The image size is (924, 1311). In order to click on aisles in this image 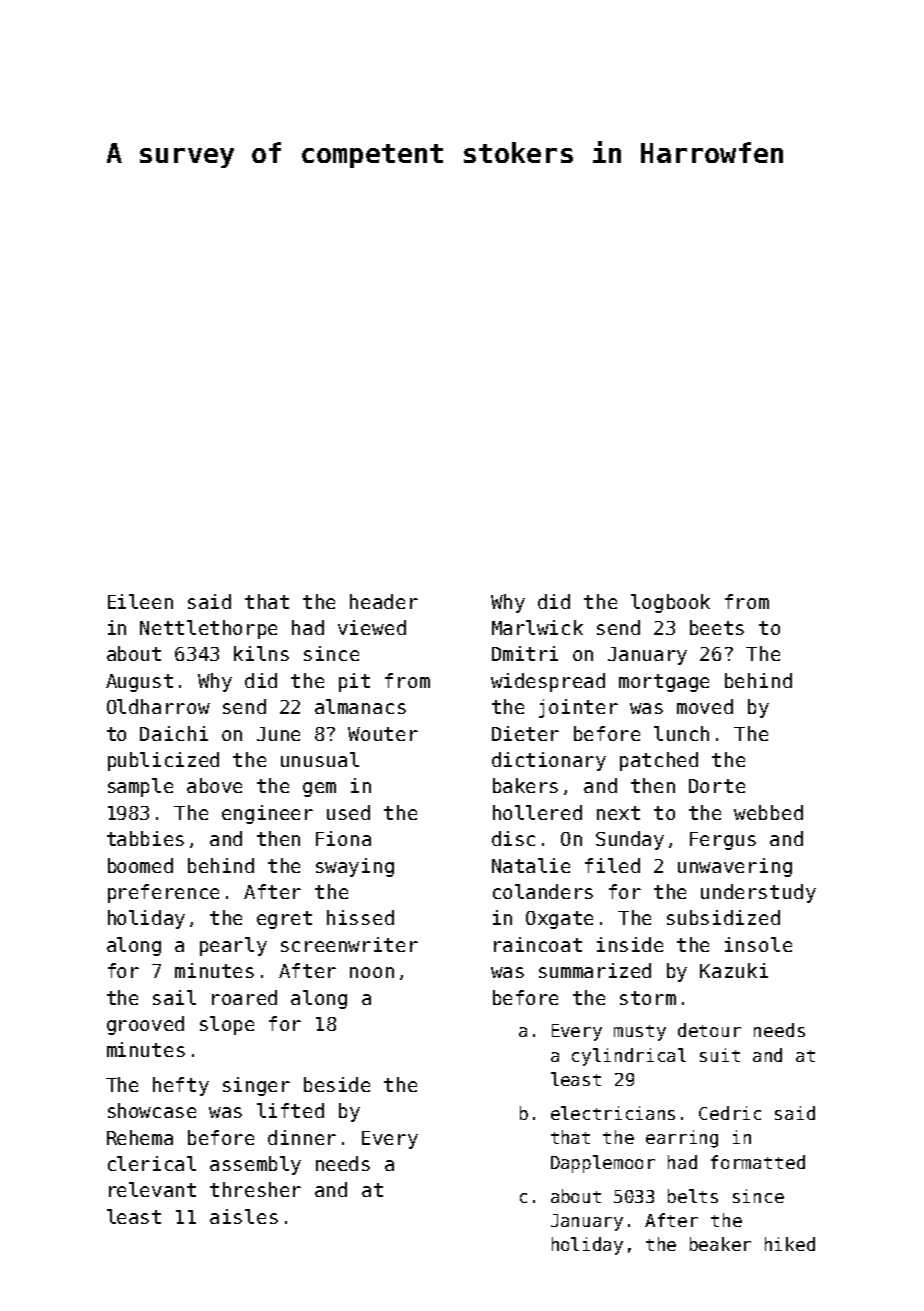, I will do `click(244, 1216)`.
